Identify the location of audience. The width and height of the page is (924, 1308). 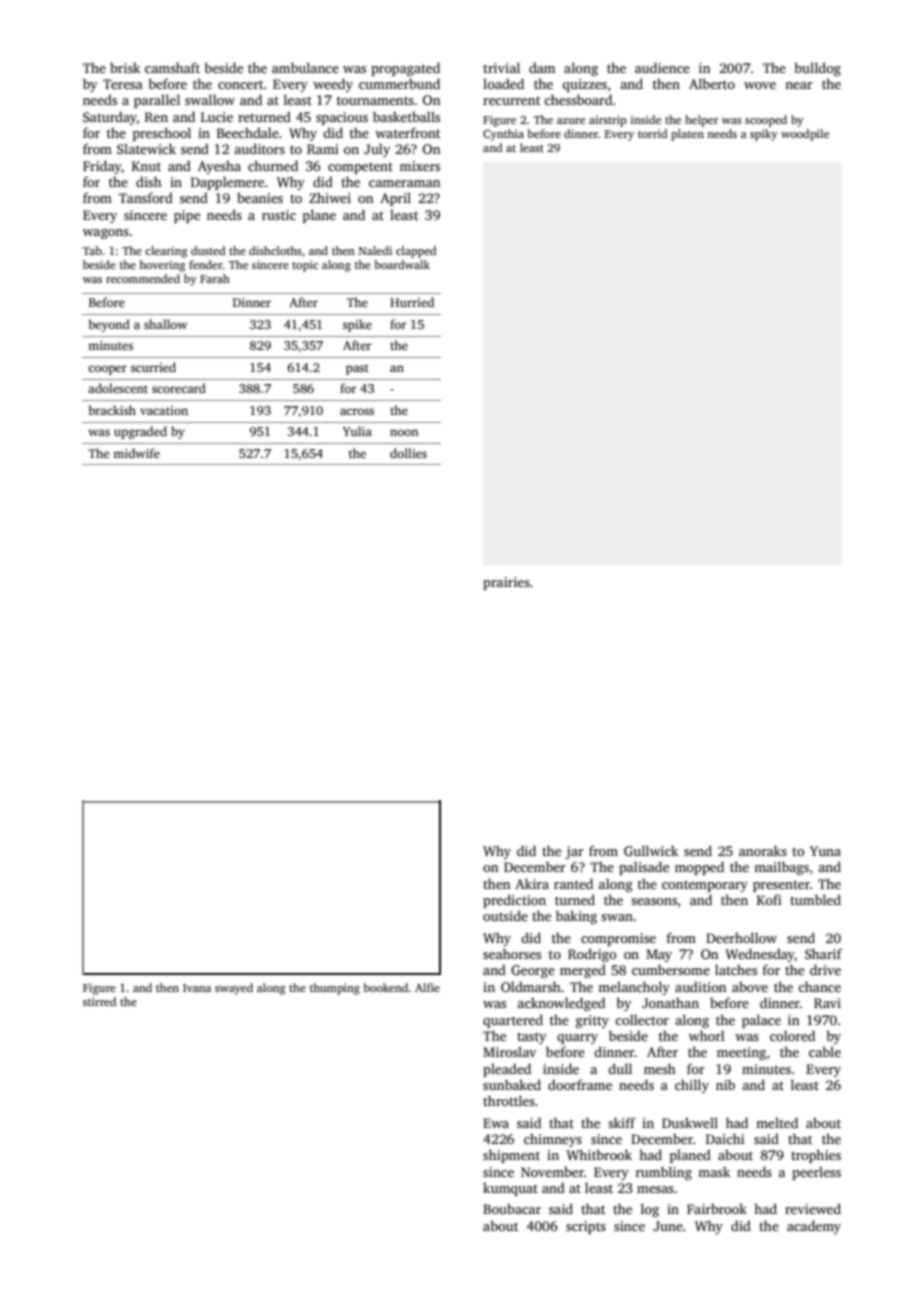
(662, 67).
